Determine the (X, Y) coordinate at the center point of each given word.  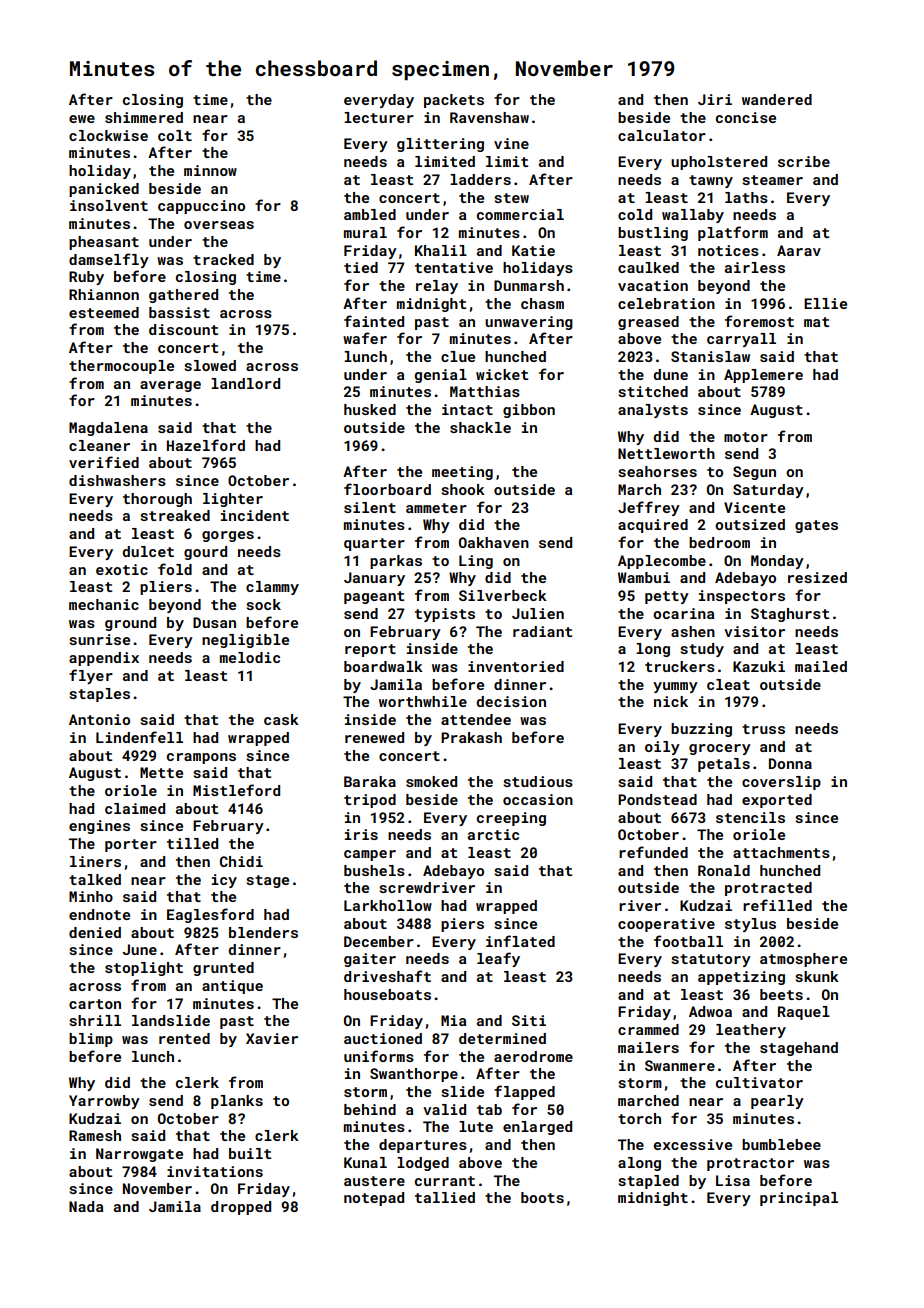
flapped (524, 1092)
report (370, 650)
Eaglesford (210, 915)
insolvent (109, 205)
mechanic (104, 604)
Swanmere (680, 1065)
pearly (777, 1102)
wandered (777, 99)
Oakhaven (494, 542)
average (170, 386)
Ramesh (95, 1135)
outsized (750, 524)
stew (511, 198)
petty (667, 597)
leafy (498, 959)
